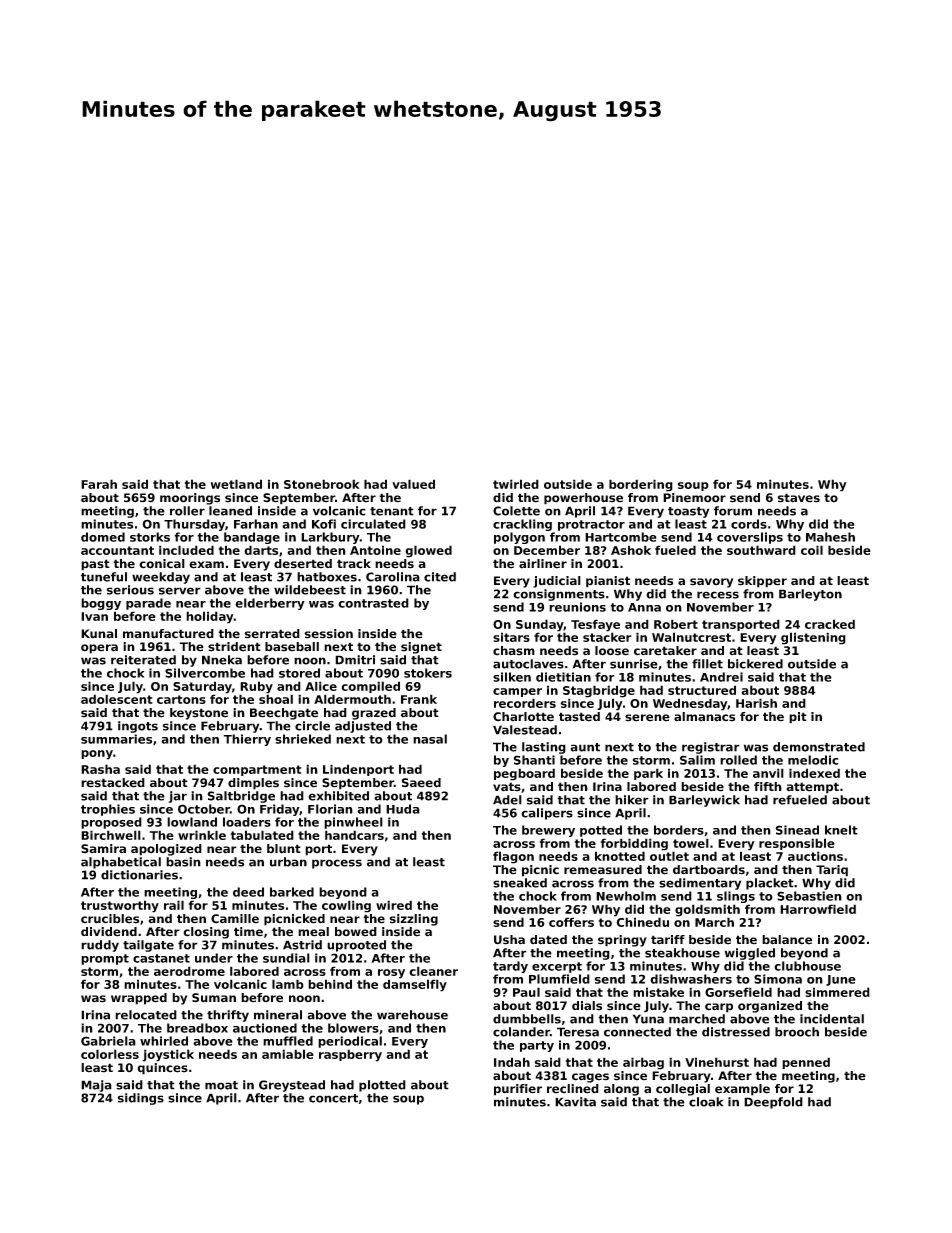 The image size is (952, 1233). I want to click on Huda, so click(403, 809).
